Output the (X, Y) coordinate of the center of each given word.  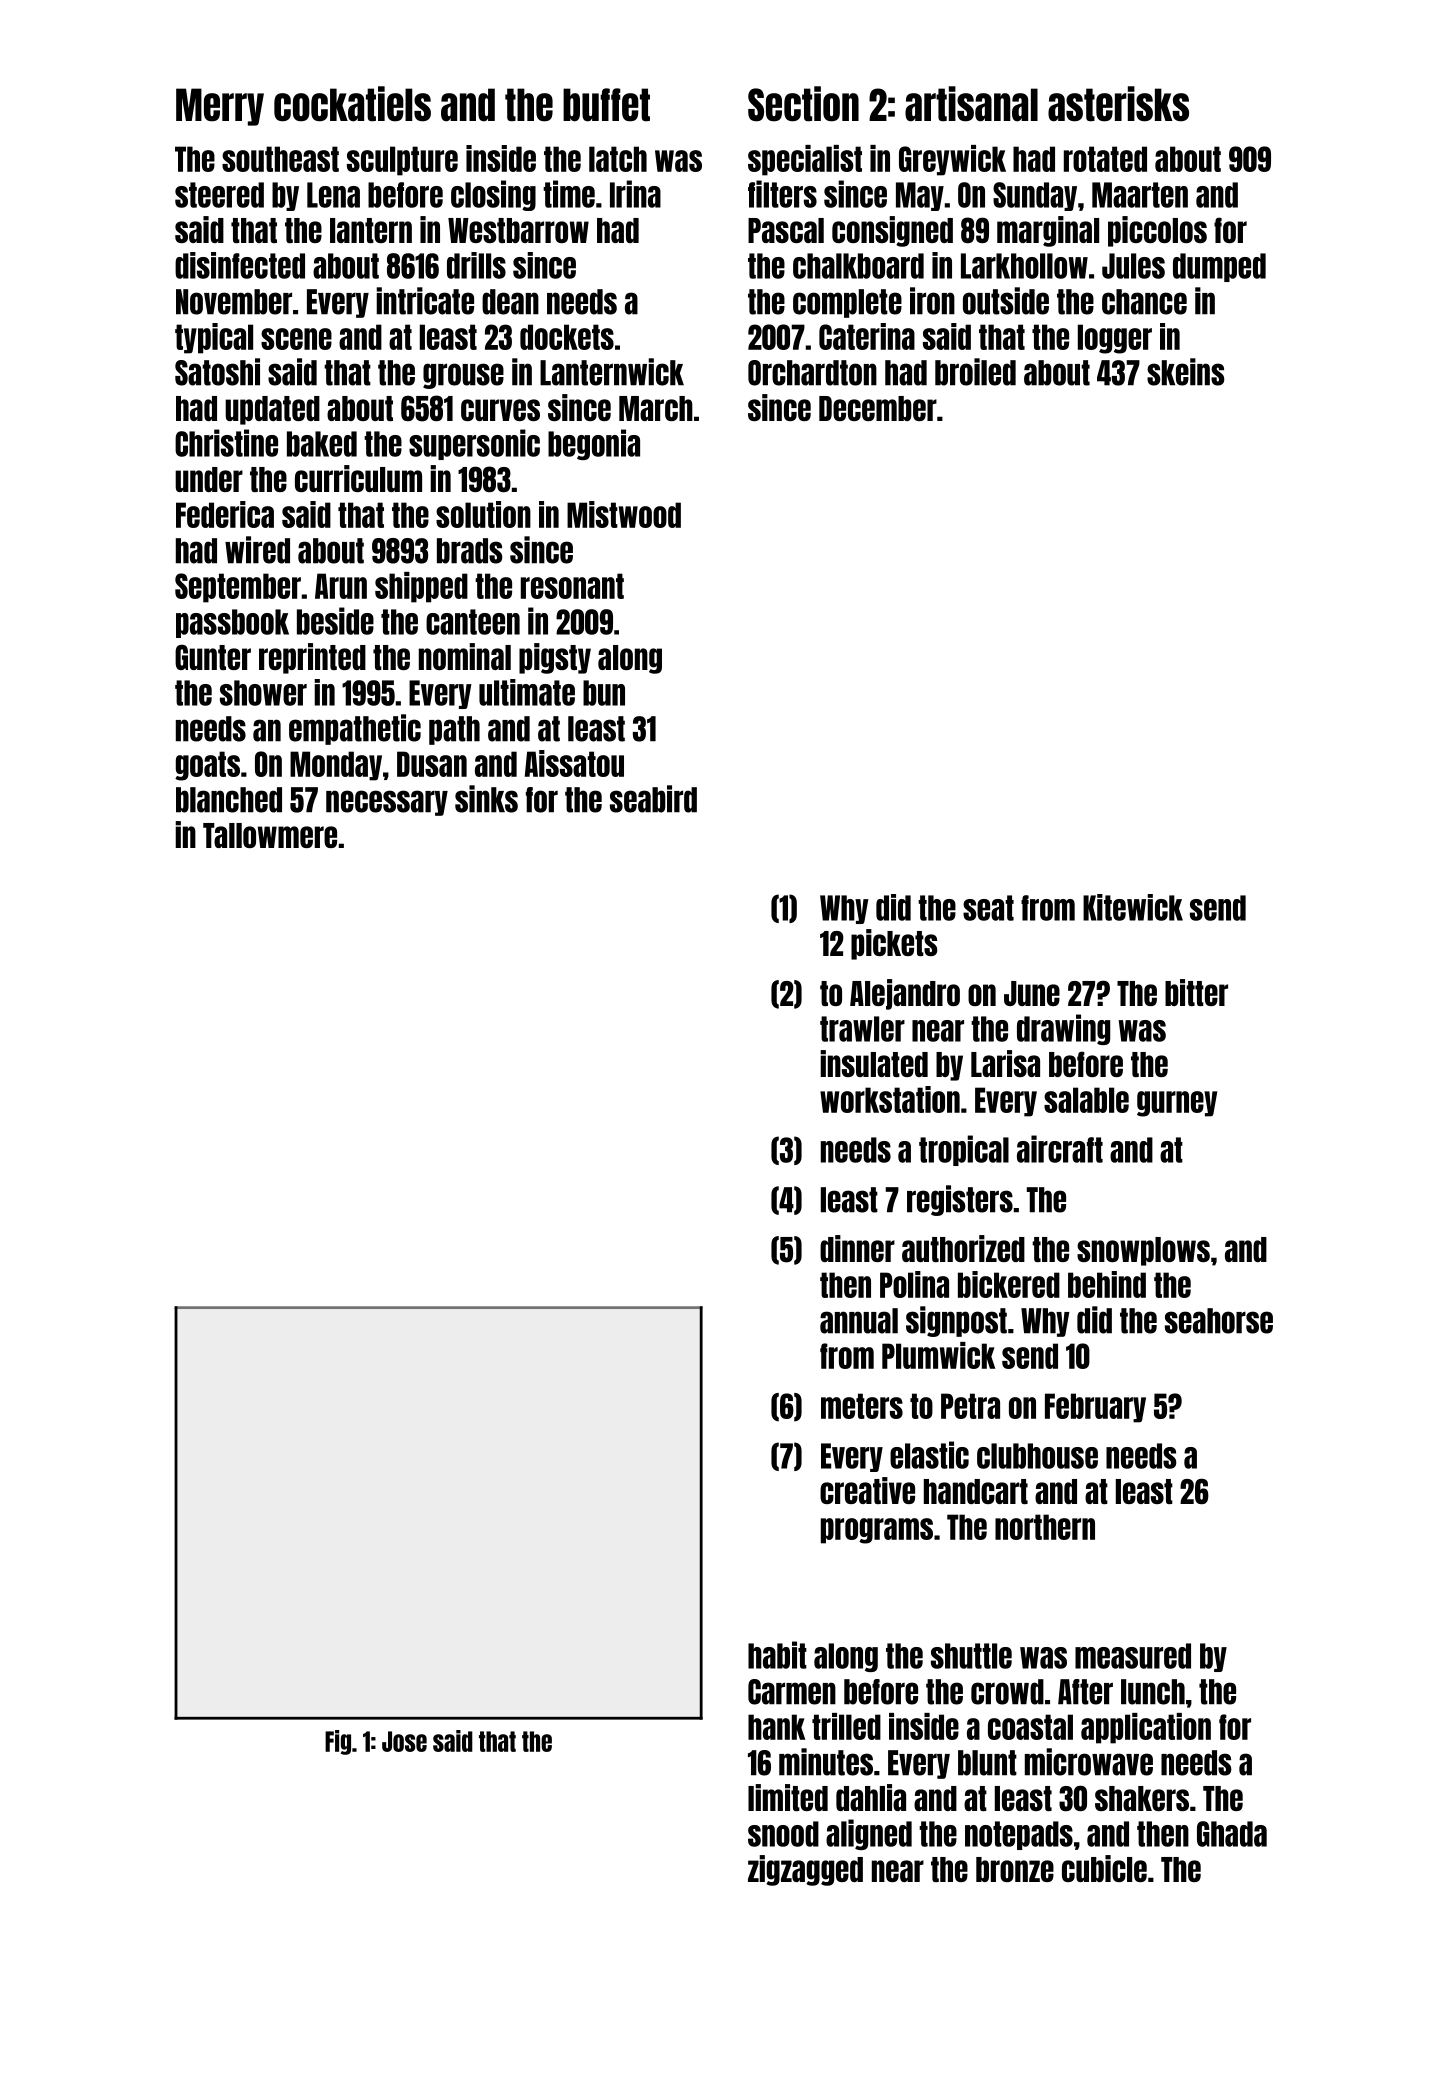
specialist (805, 160)
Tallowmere (270, 835)
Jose (404, 1741)
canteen (473, 622)
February (1095, 1408)
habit (777, 1655)
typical (214, 338)
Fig (338, 1742)
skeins (1186, 372)
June (1032, 993)
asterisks (1118, 104)
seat (988, 908)
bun (604, 693)
